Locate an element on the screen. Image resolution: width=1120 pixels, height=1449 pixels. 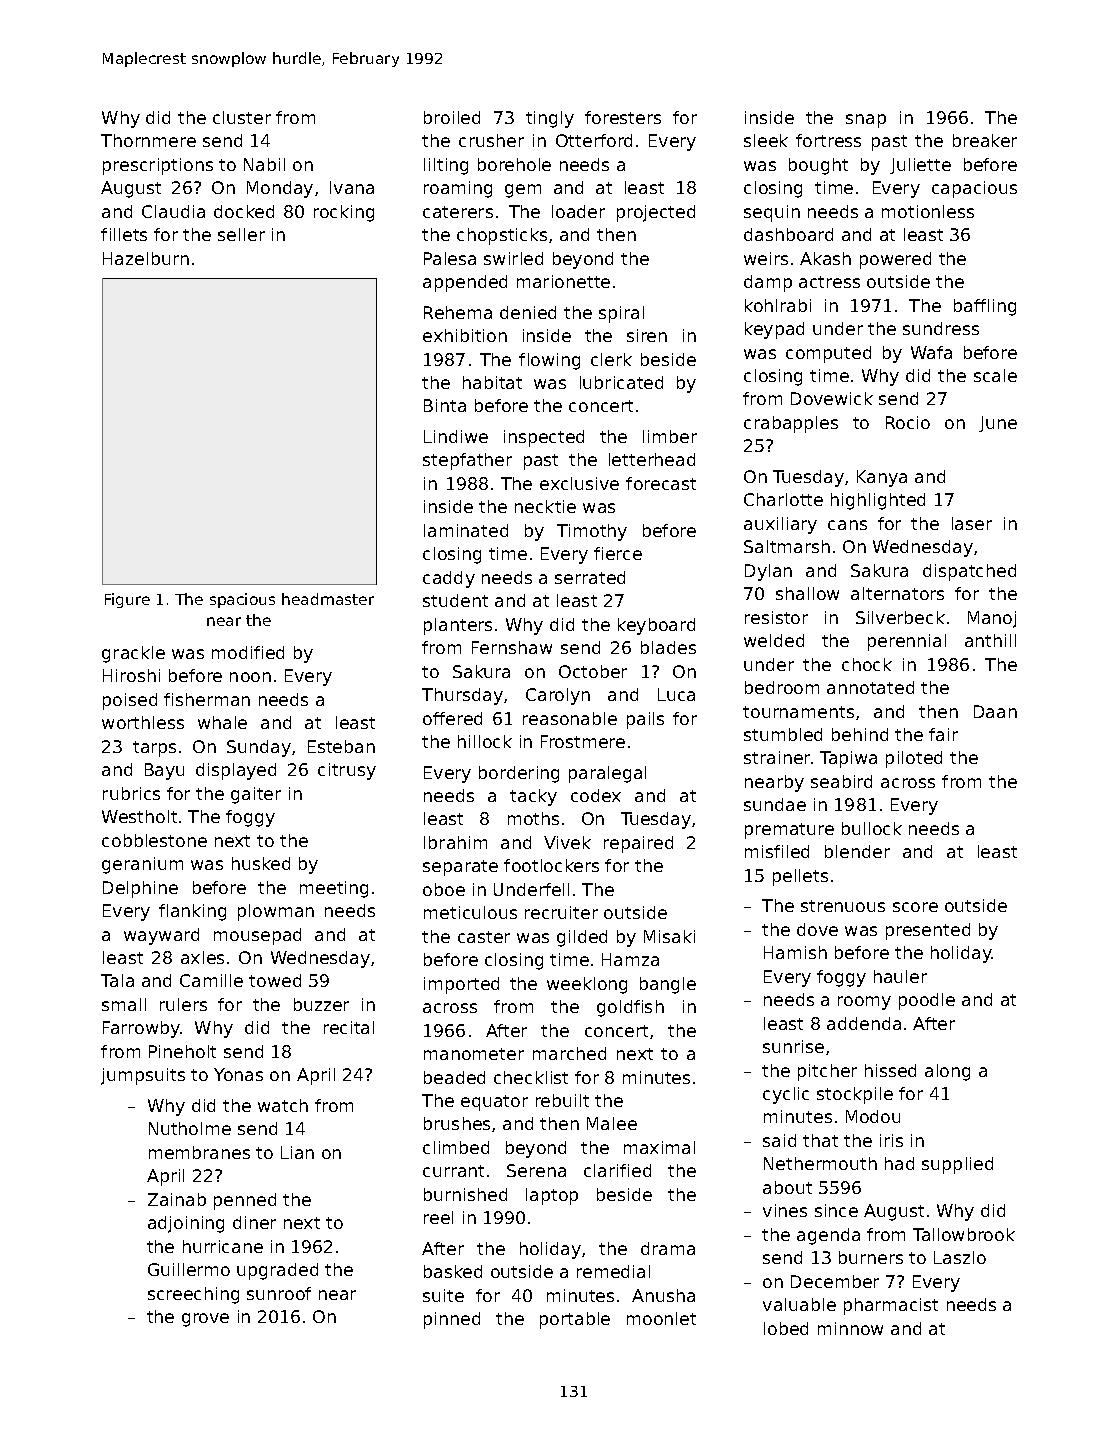
Hazelburn is located at coordinates (146, 258).
